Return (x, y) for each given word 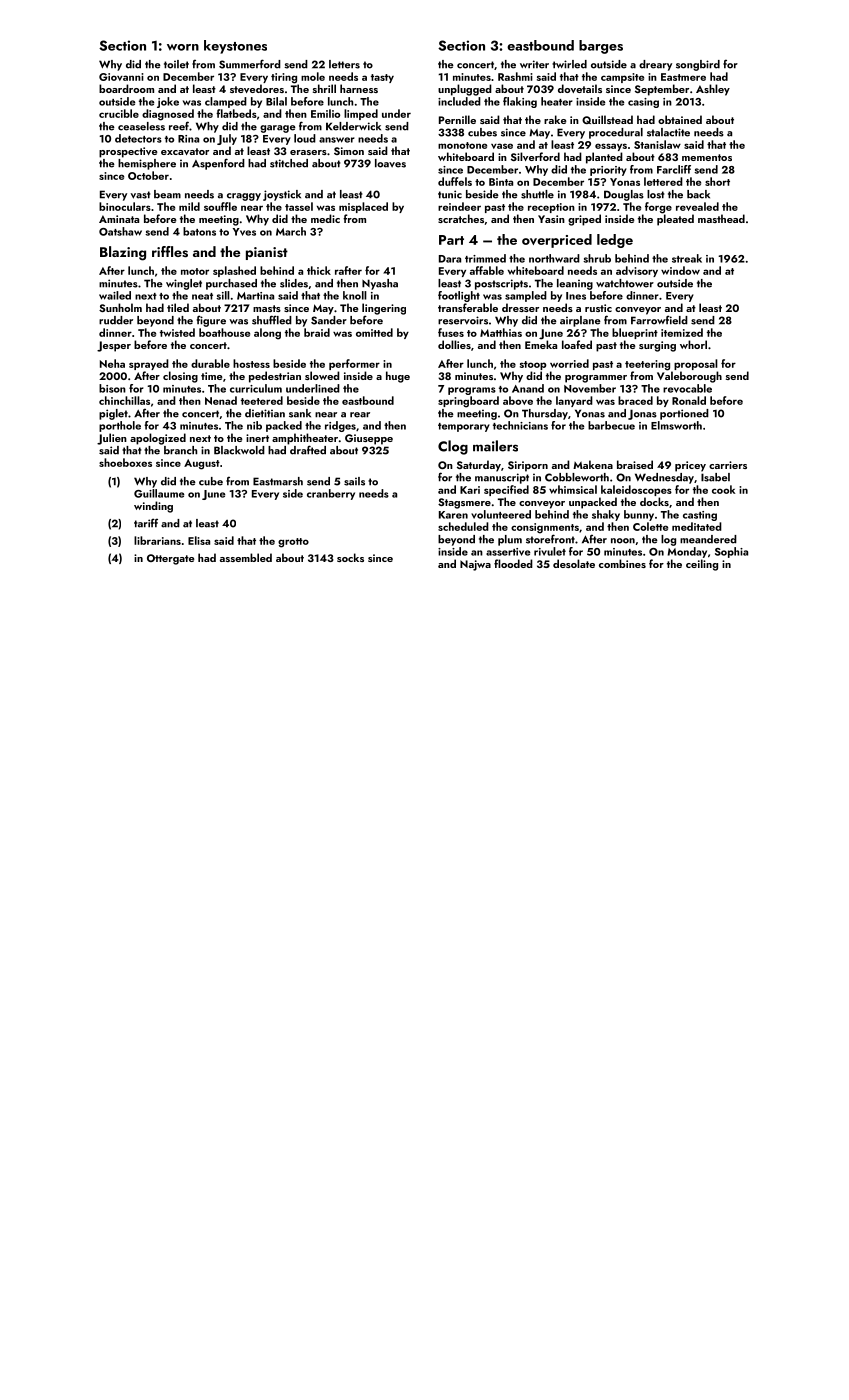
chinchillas (124, 400)
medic (325, 218)
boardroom (126, 88)
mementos (707, 157)
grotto (293, 543)
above (518, 400)
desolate (574, 563)
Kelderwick (353, 126)
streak (687, 258)
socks (350, 557)
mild (189, 206)
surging (657, 346)
